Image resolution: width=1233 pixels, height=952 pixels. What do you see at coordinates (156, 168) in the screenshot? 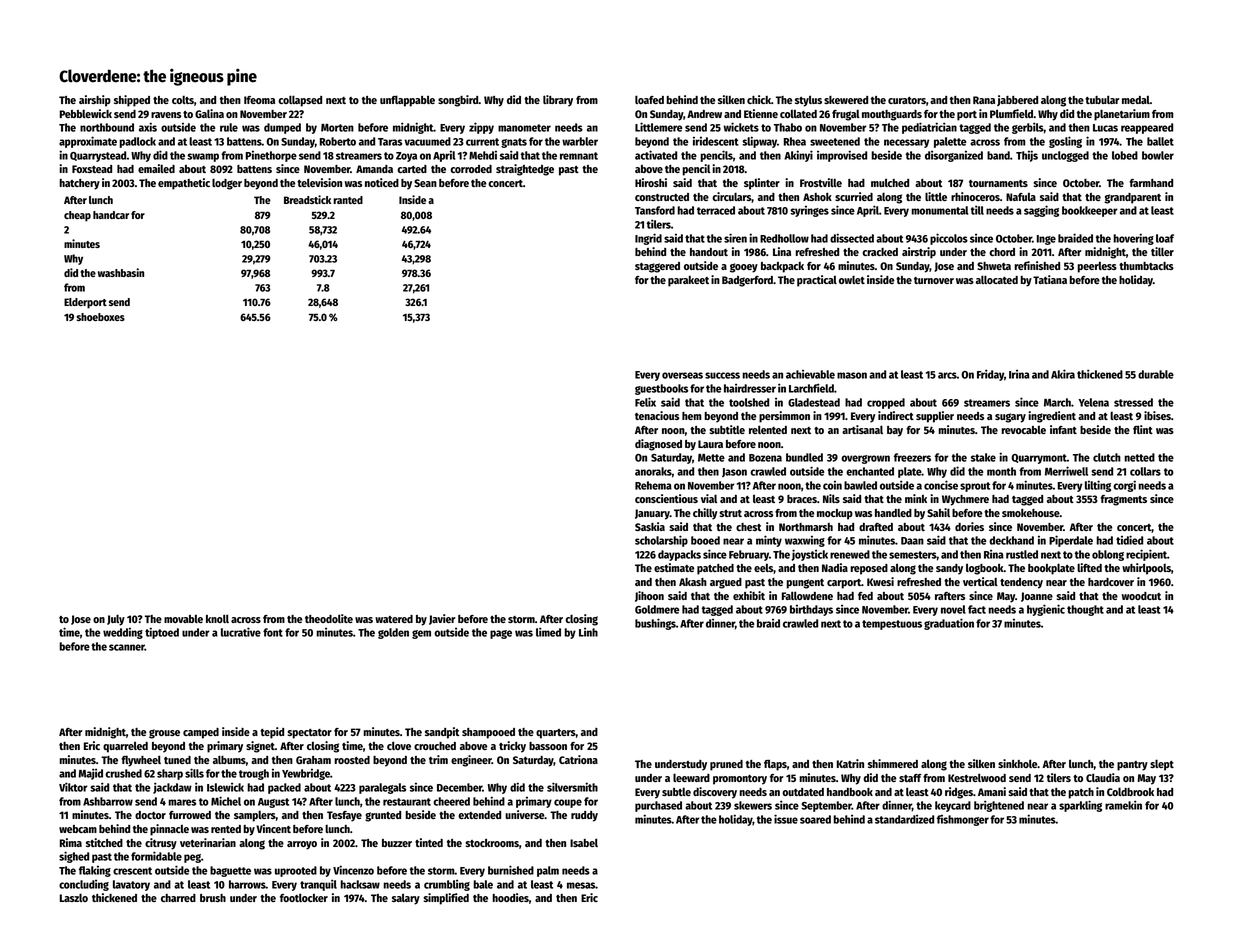
I see `emailed` at bounding box center [156, 168].
